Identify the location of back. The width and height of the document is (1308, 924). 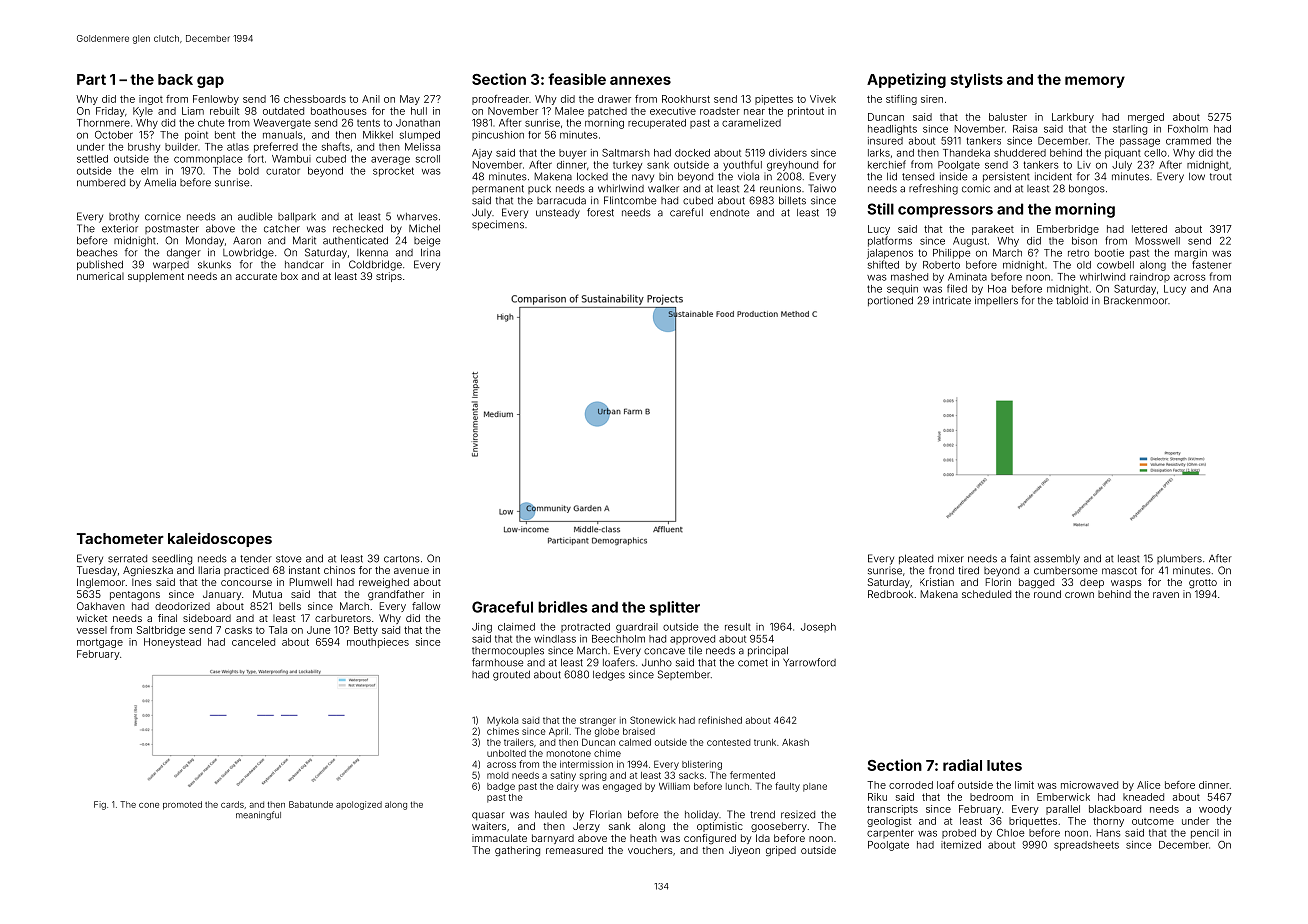
(175, 79).
